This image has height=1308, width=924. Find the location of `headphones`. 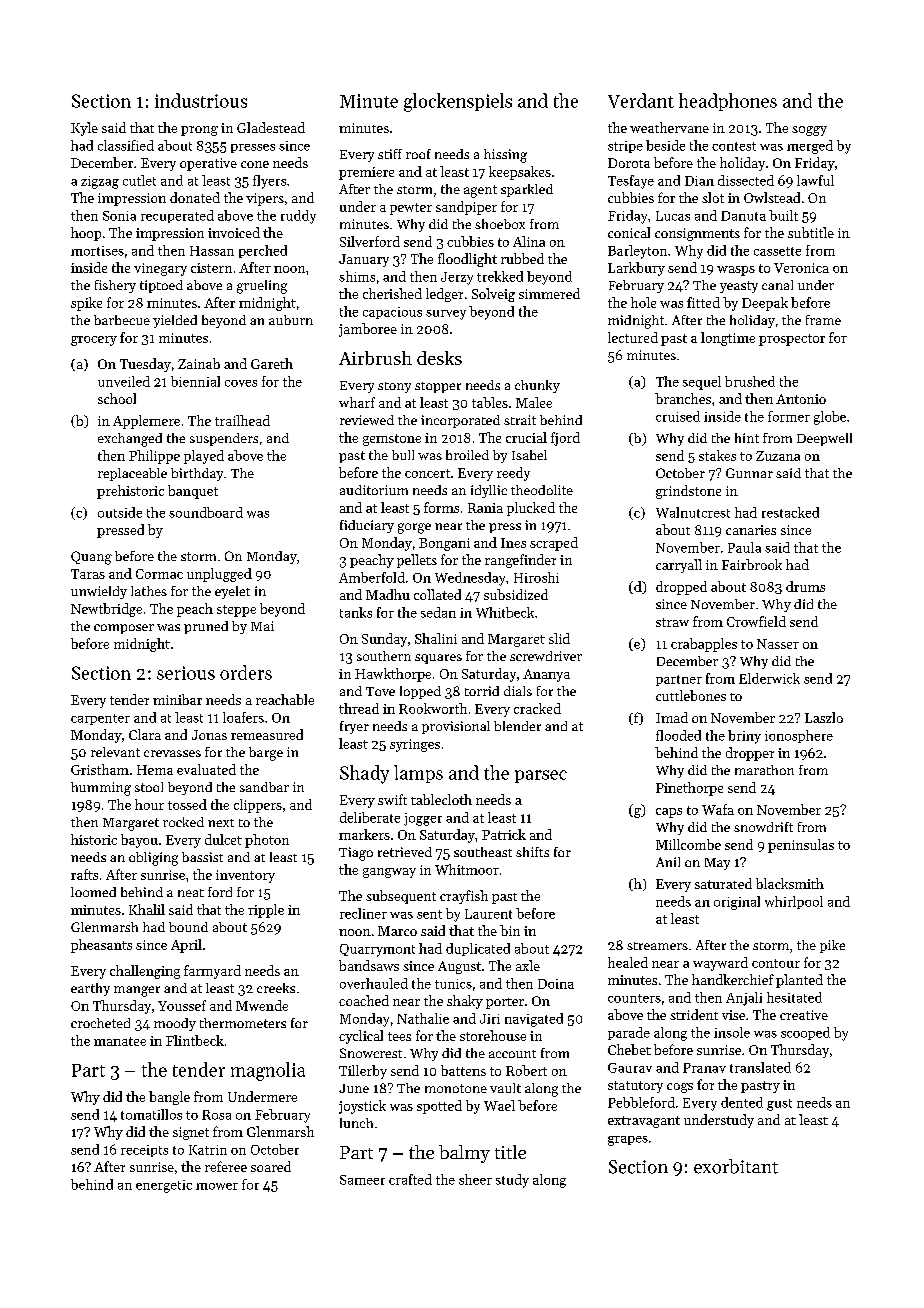

headphones is located at coordinates (728, 102).
